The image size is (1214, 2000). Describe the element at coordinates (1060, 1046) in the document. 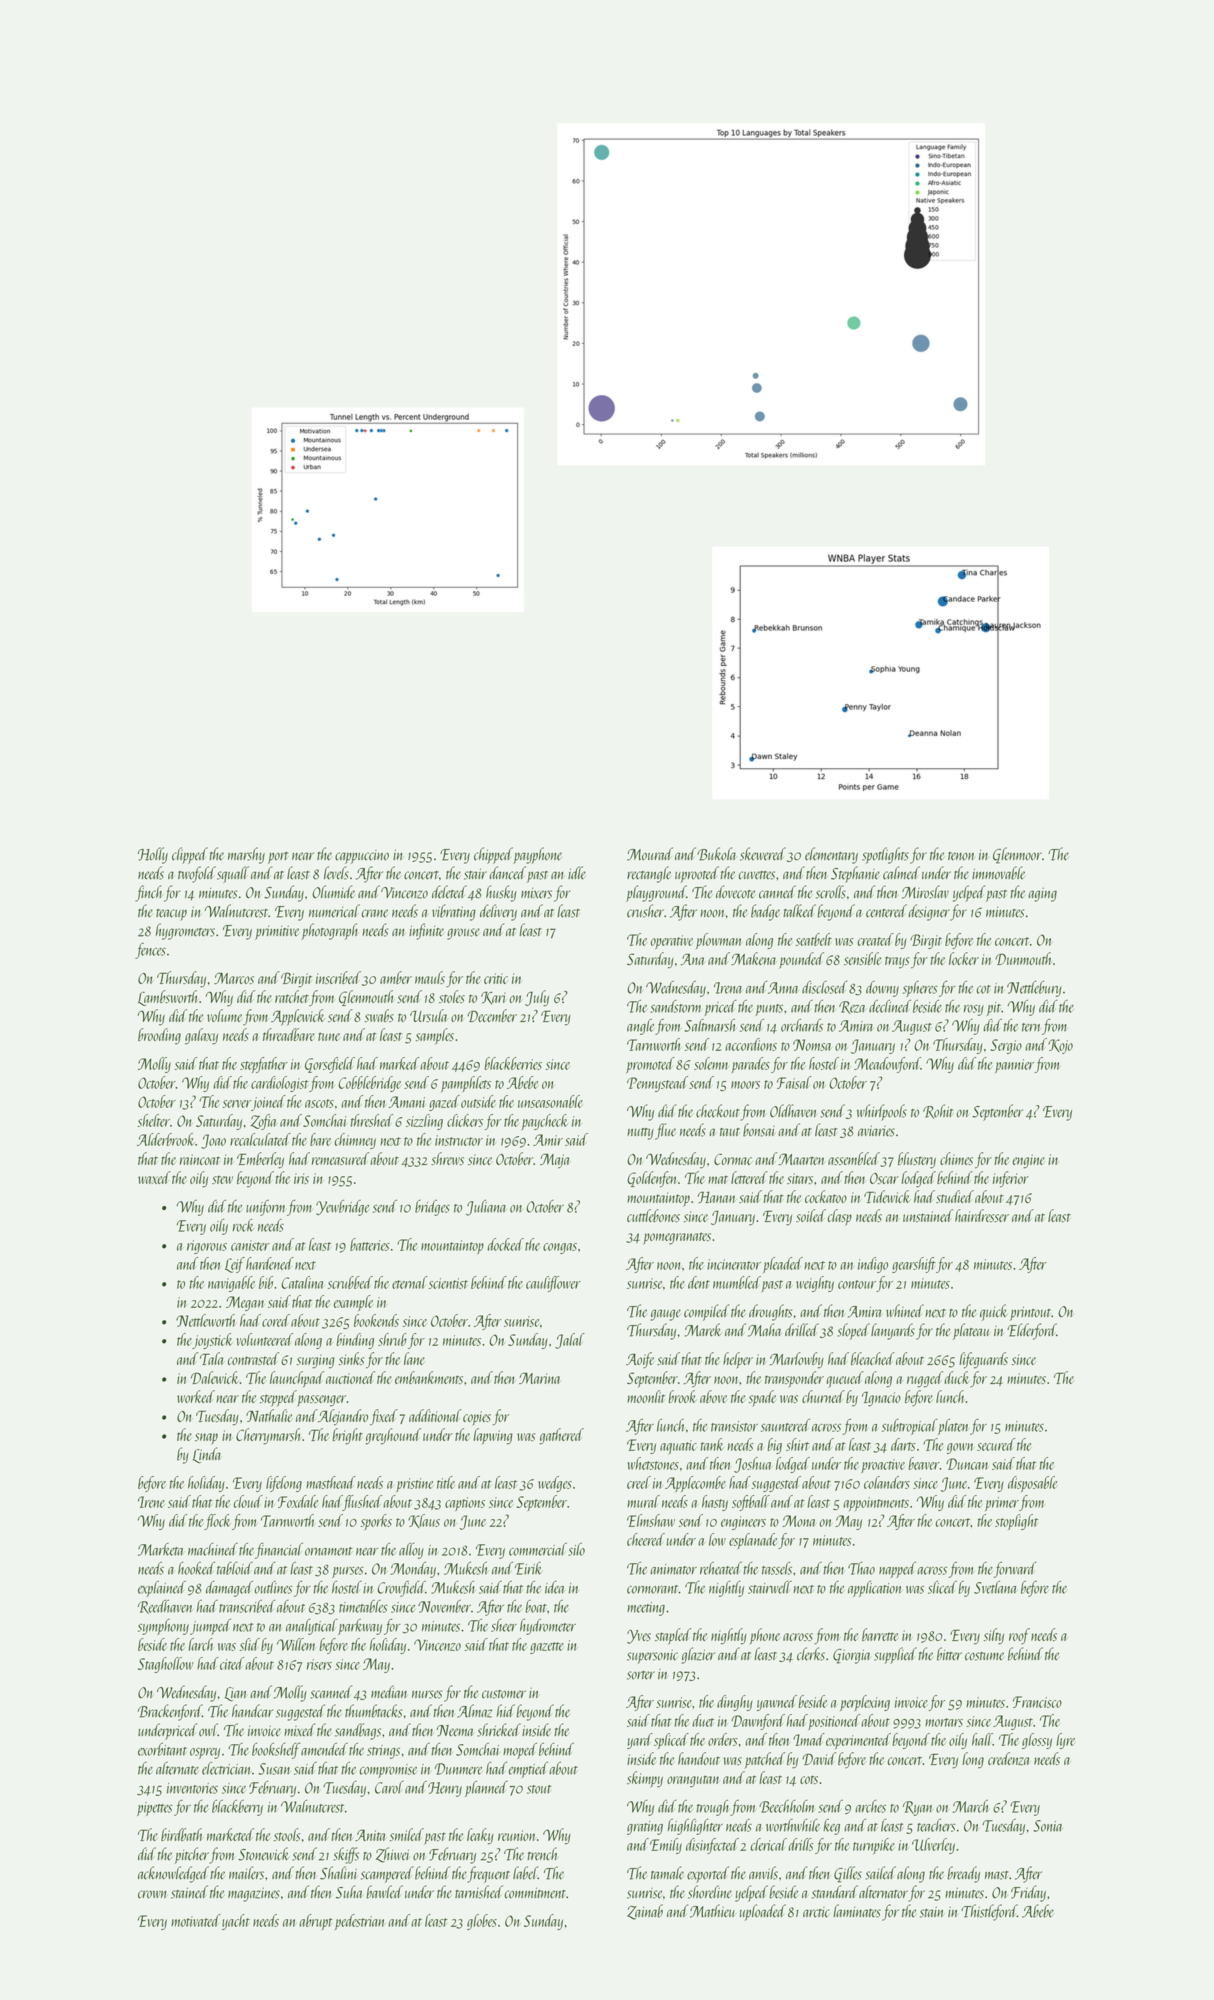

I see `Kojo` at that location.
